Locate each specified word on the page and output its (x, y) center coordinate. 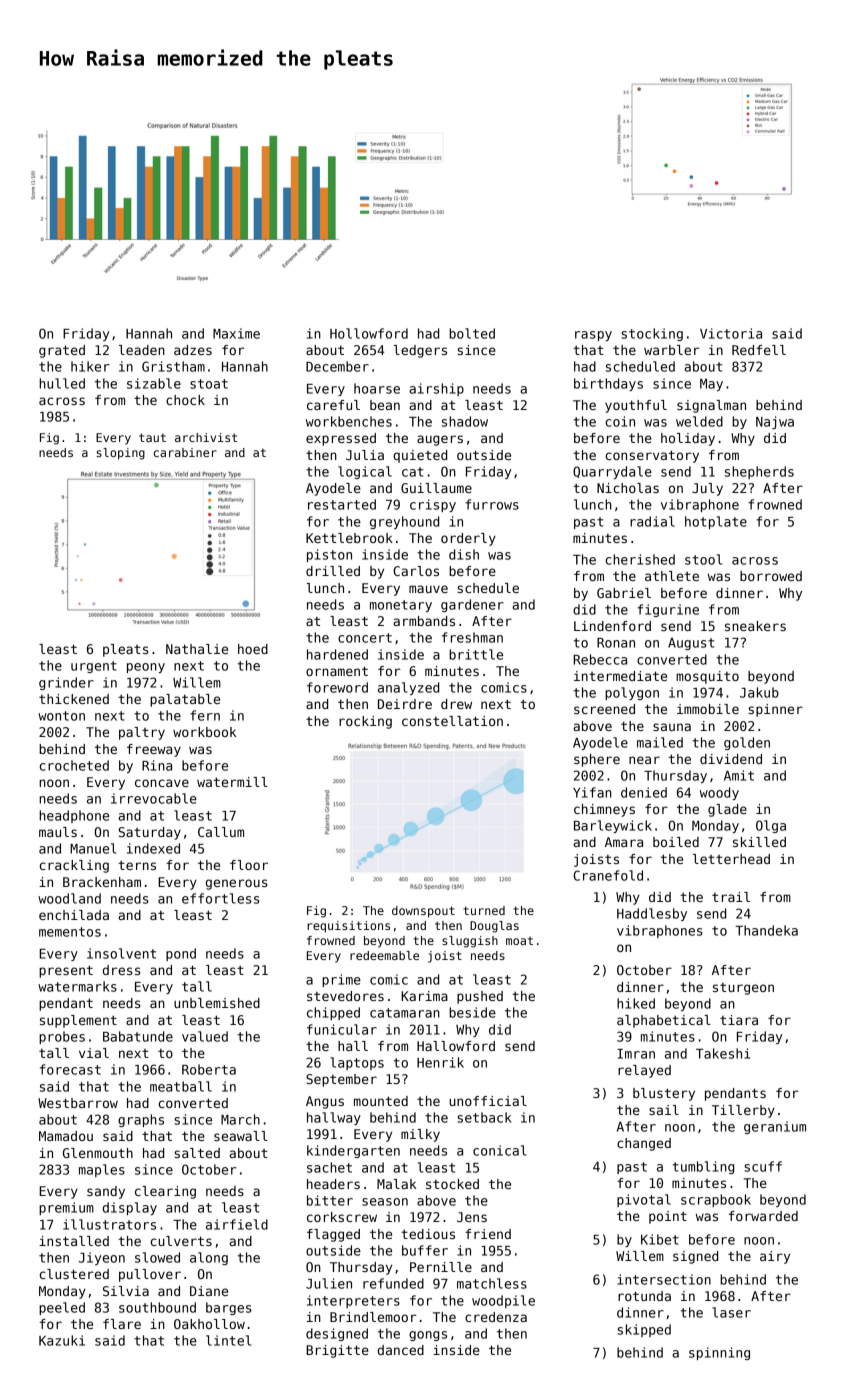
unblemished (217, 1003)
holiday (688, 439)
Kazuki (62, 1340)
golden (747, 743)
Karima (424, 996)
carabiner (185, 452)
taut (152, 437)
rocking (365, 722)
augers (440, 440)
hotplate (716, 522)
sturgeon (743, 989)
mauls (58, 832)
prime (341, 980)
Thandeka (766, 930)
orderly (468, 539)
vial (94, 1053)
